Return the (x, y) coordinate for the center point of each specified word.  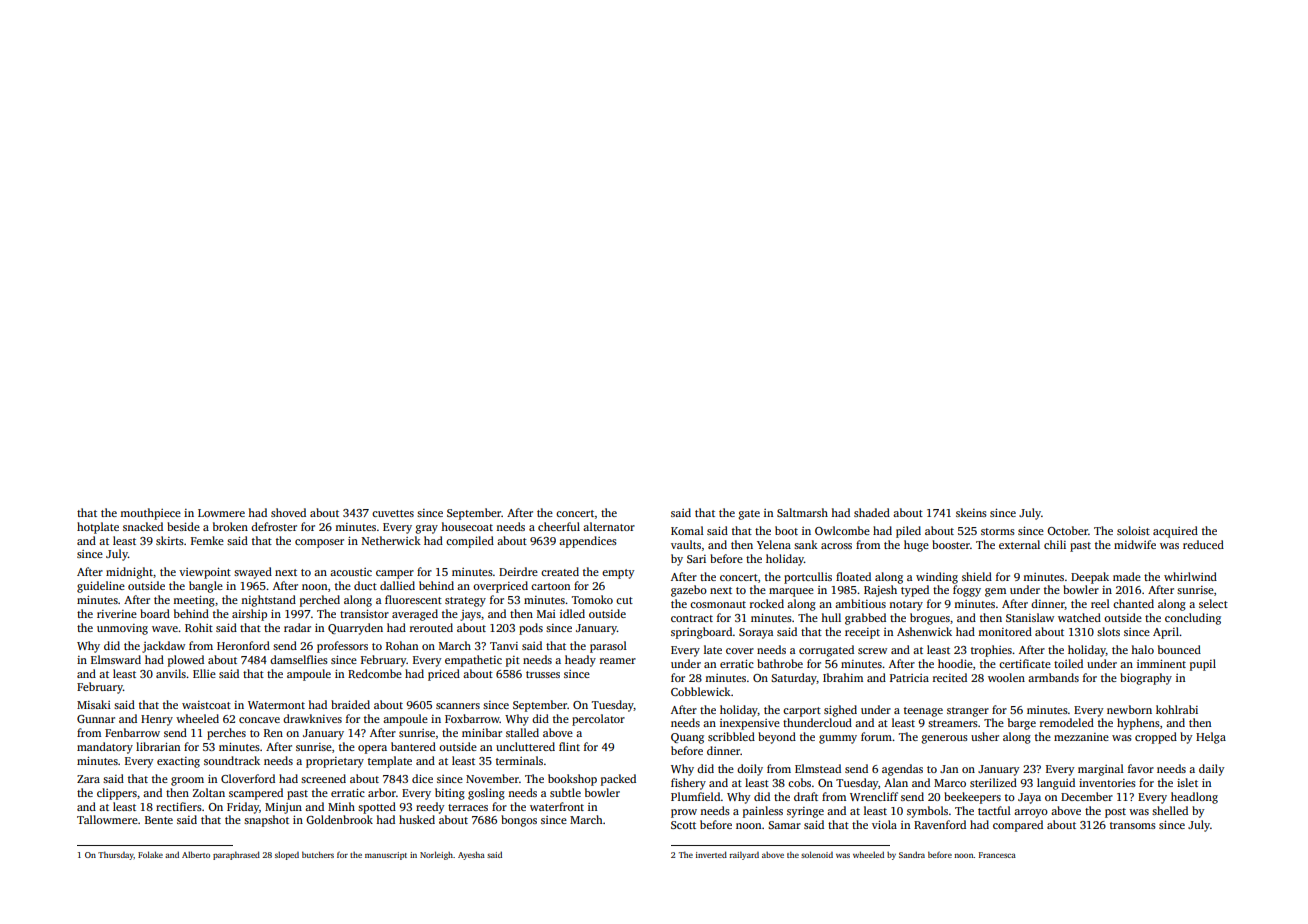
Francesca (997, 855)
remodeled (1067, 722)
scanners (458, 706)
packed (618, 780)
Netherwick (391, 540)
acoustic (351, 572)
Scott (683, 825)
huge (916, 546)
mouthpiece (150, 514)
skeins (971, 512)
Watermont (276, 705)
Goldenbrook (339, 819)
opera (372, 749)
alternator (609, 526)
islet (1187, 782)
